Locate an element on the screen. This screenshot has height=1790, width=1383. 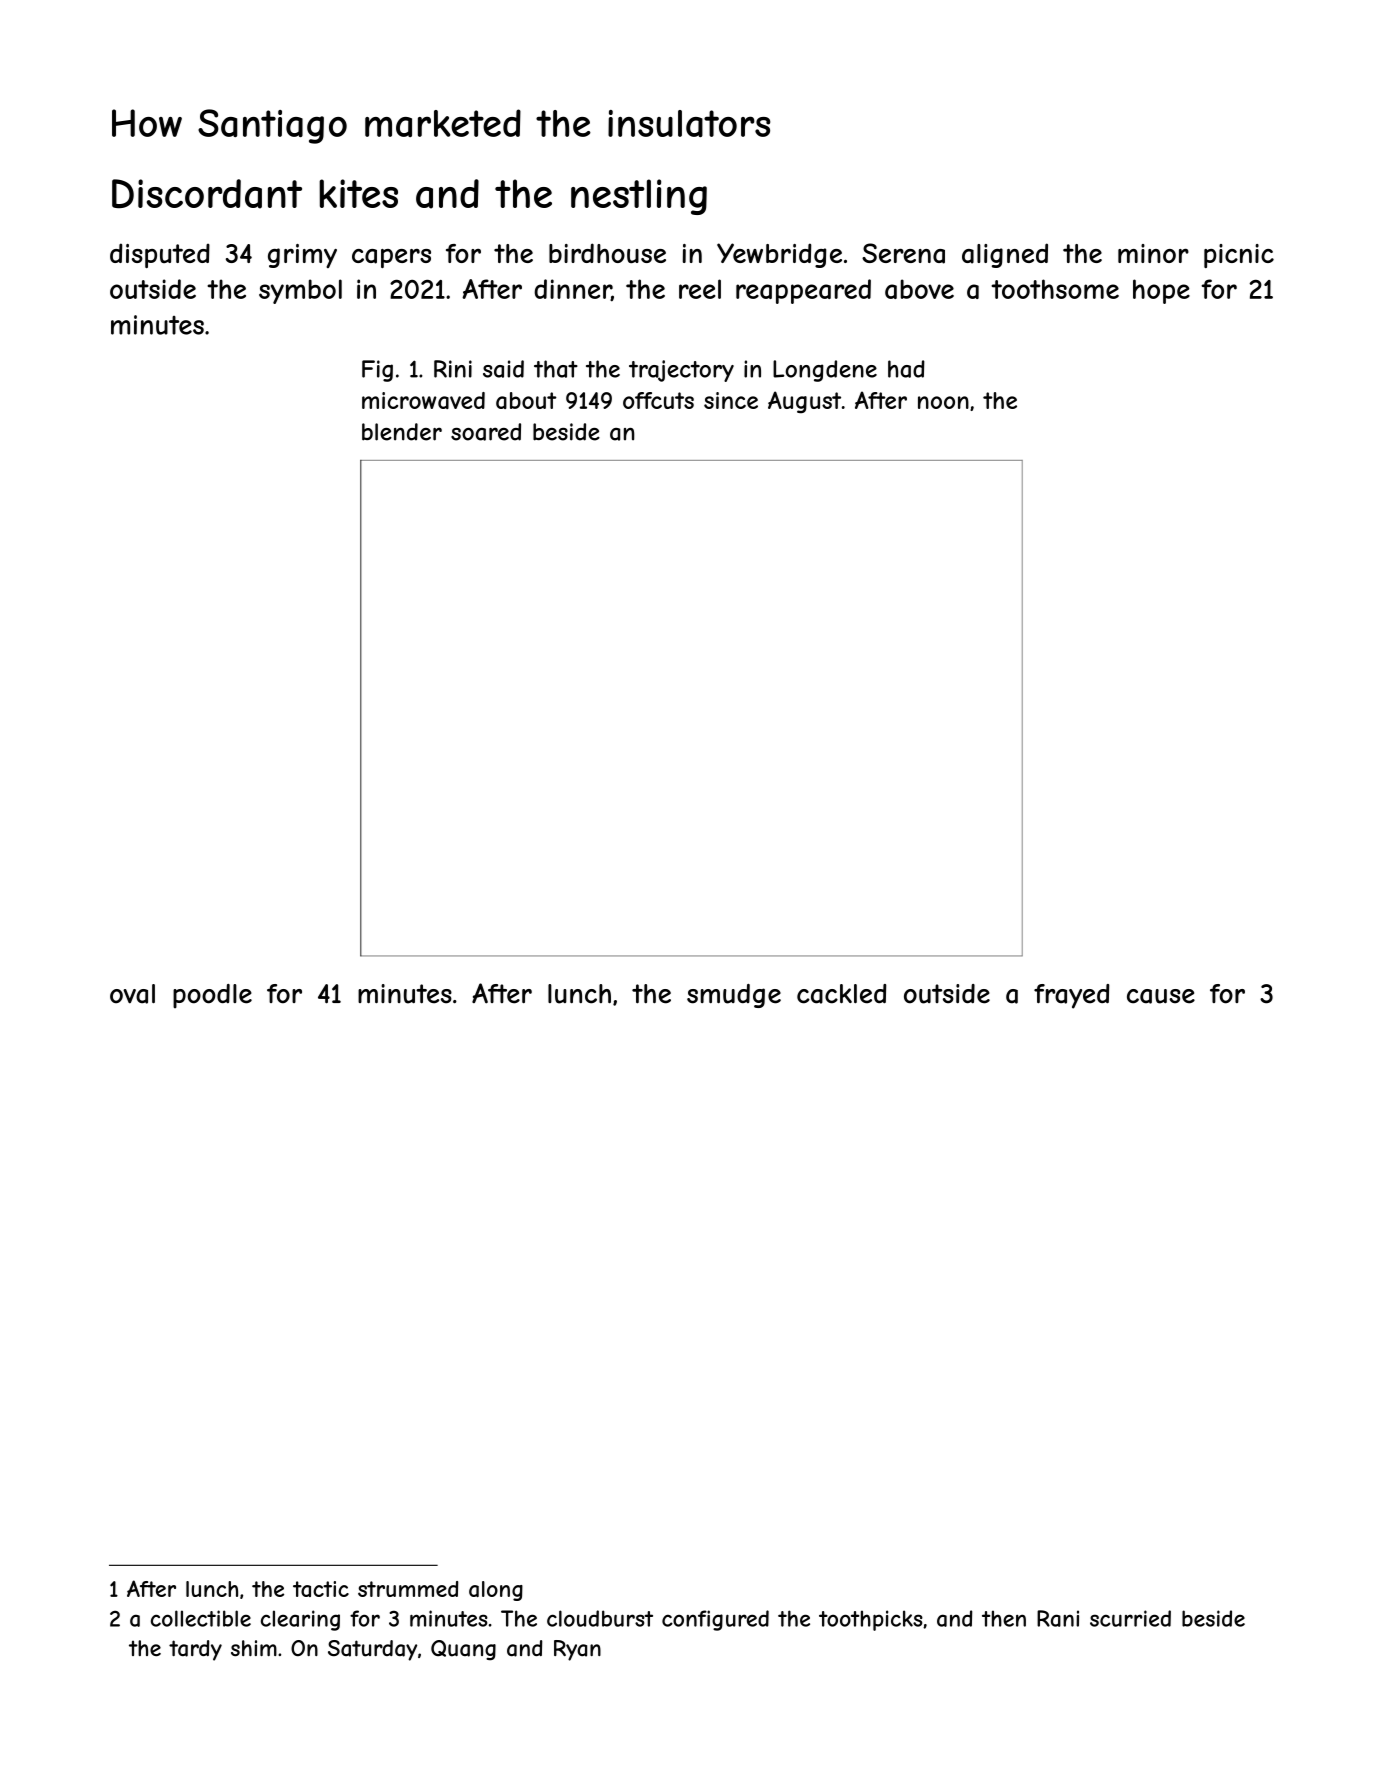
collectible is located at coordinates (201, 1618).
